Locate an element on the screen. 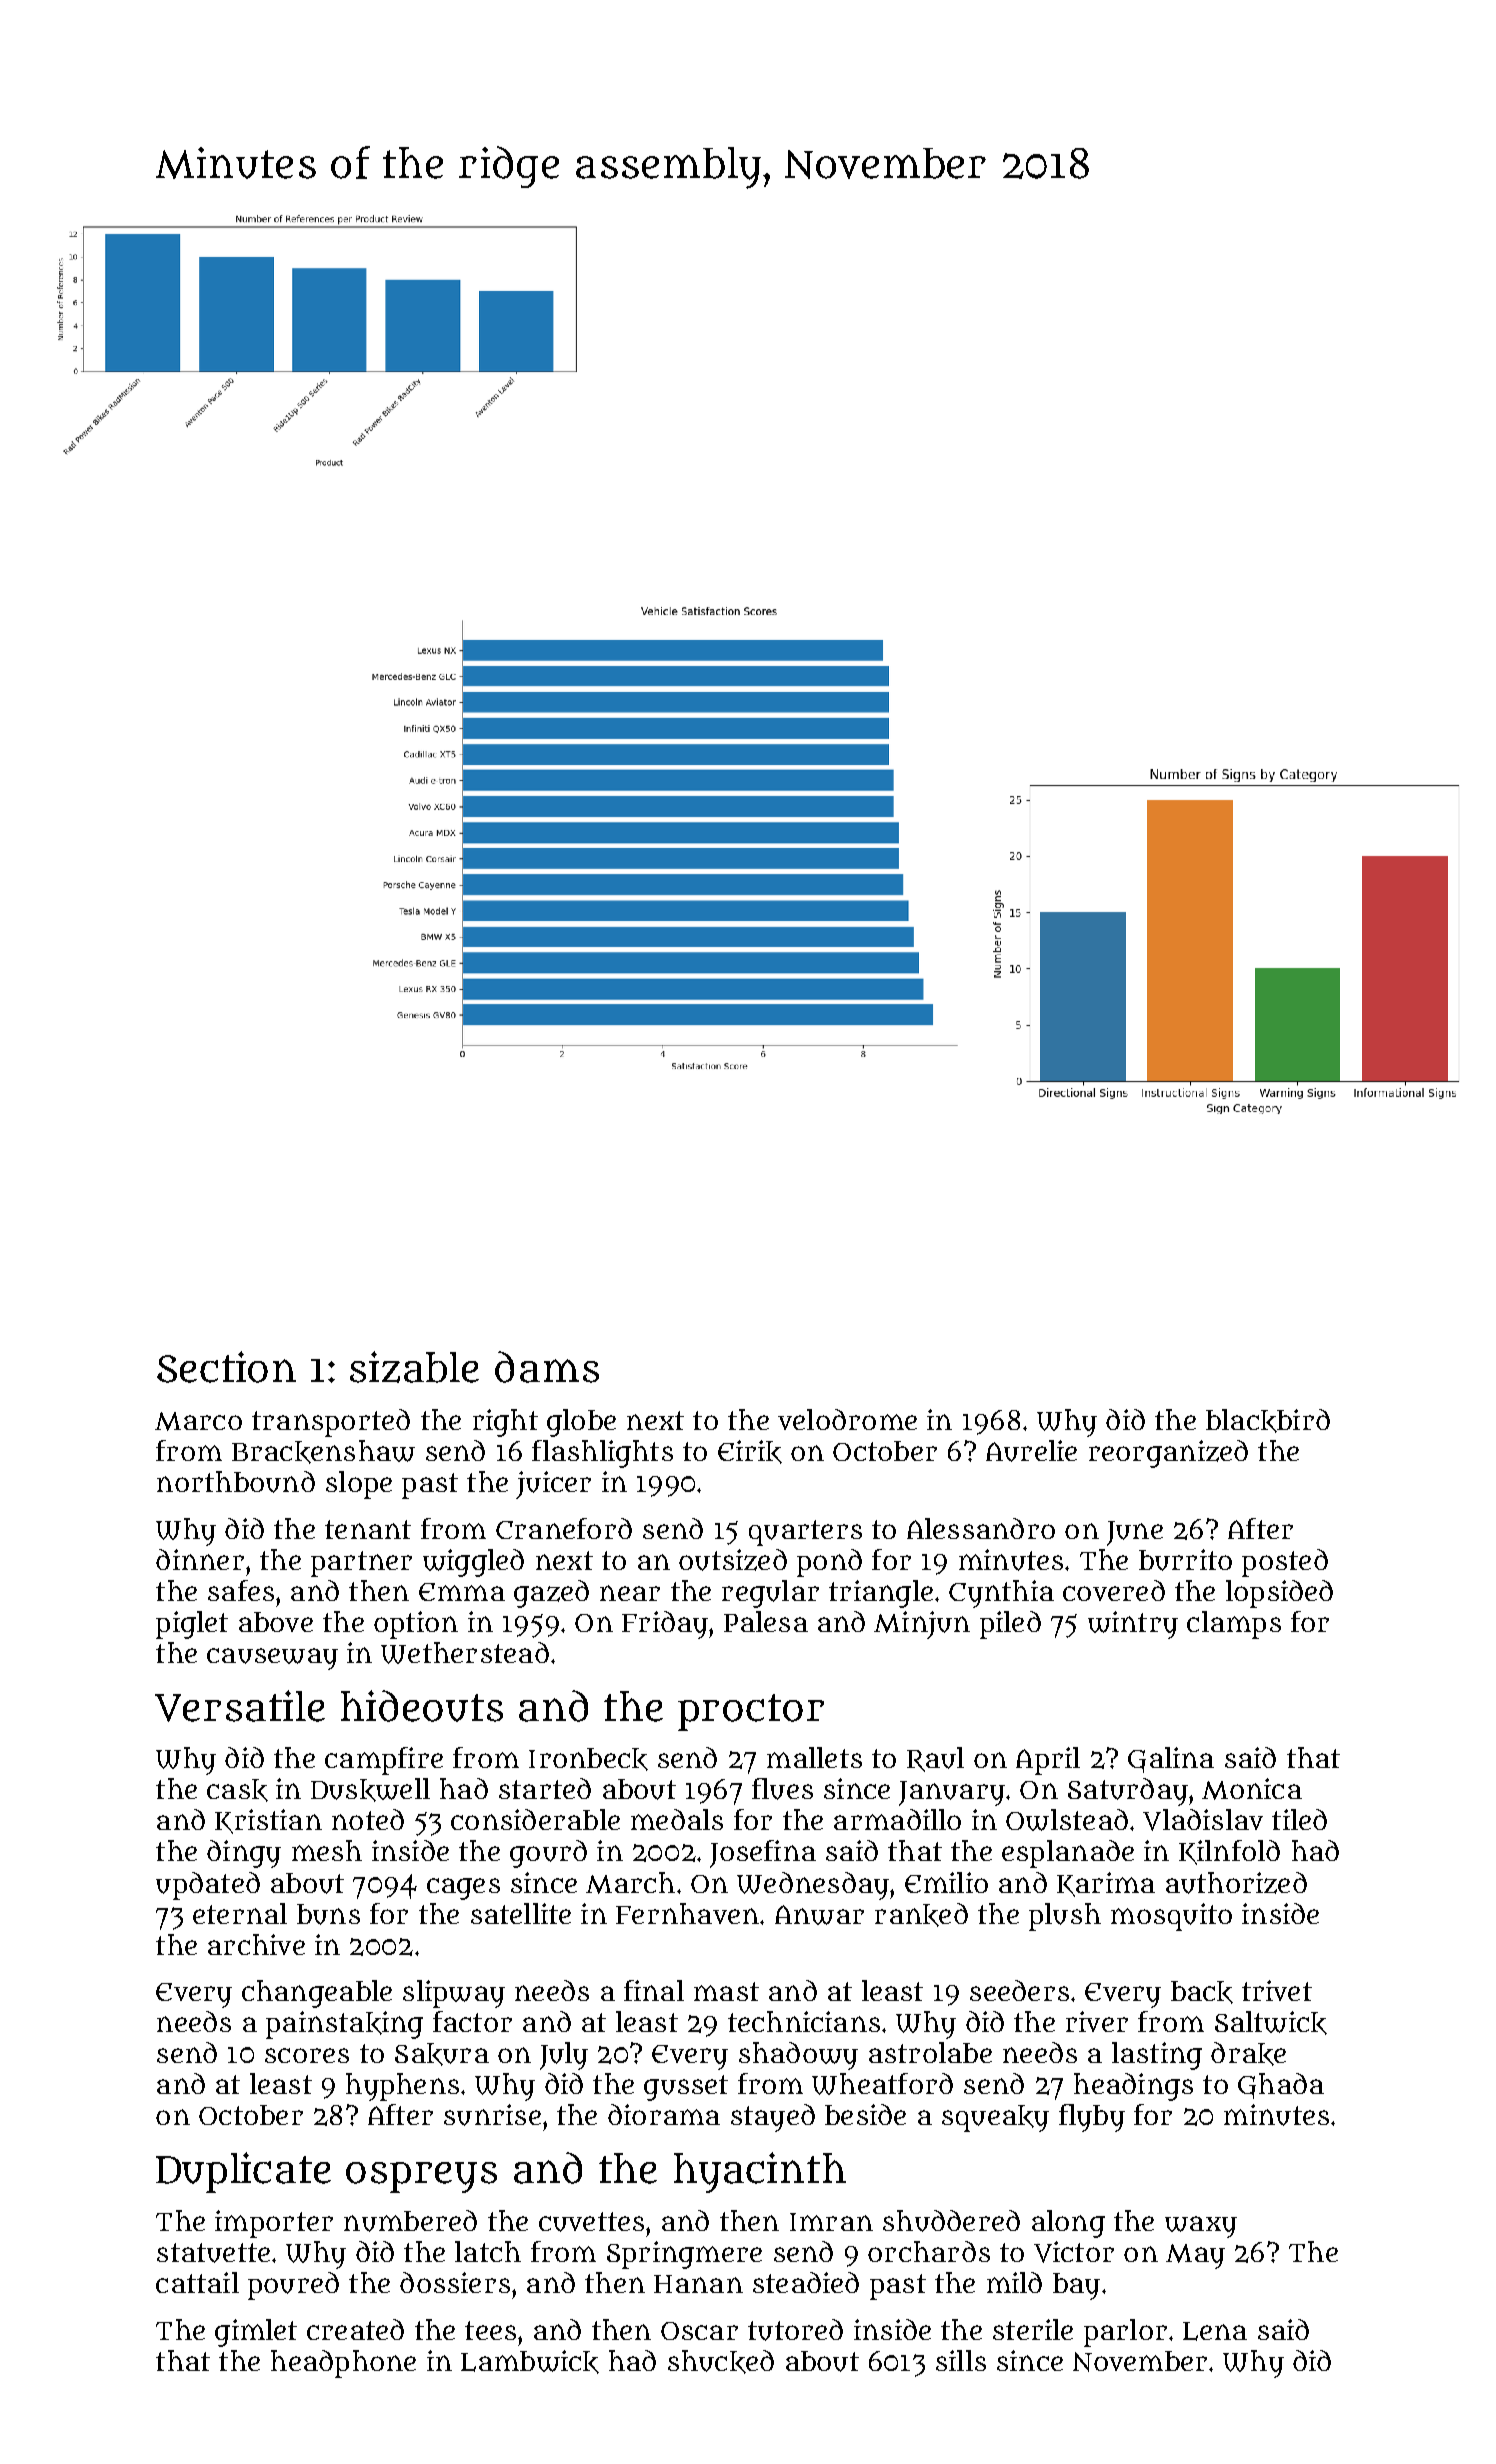  clamps is located at coordinates (1234, 1625).
